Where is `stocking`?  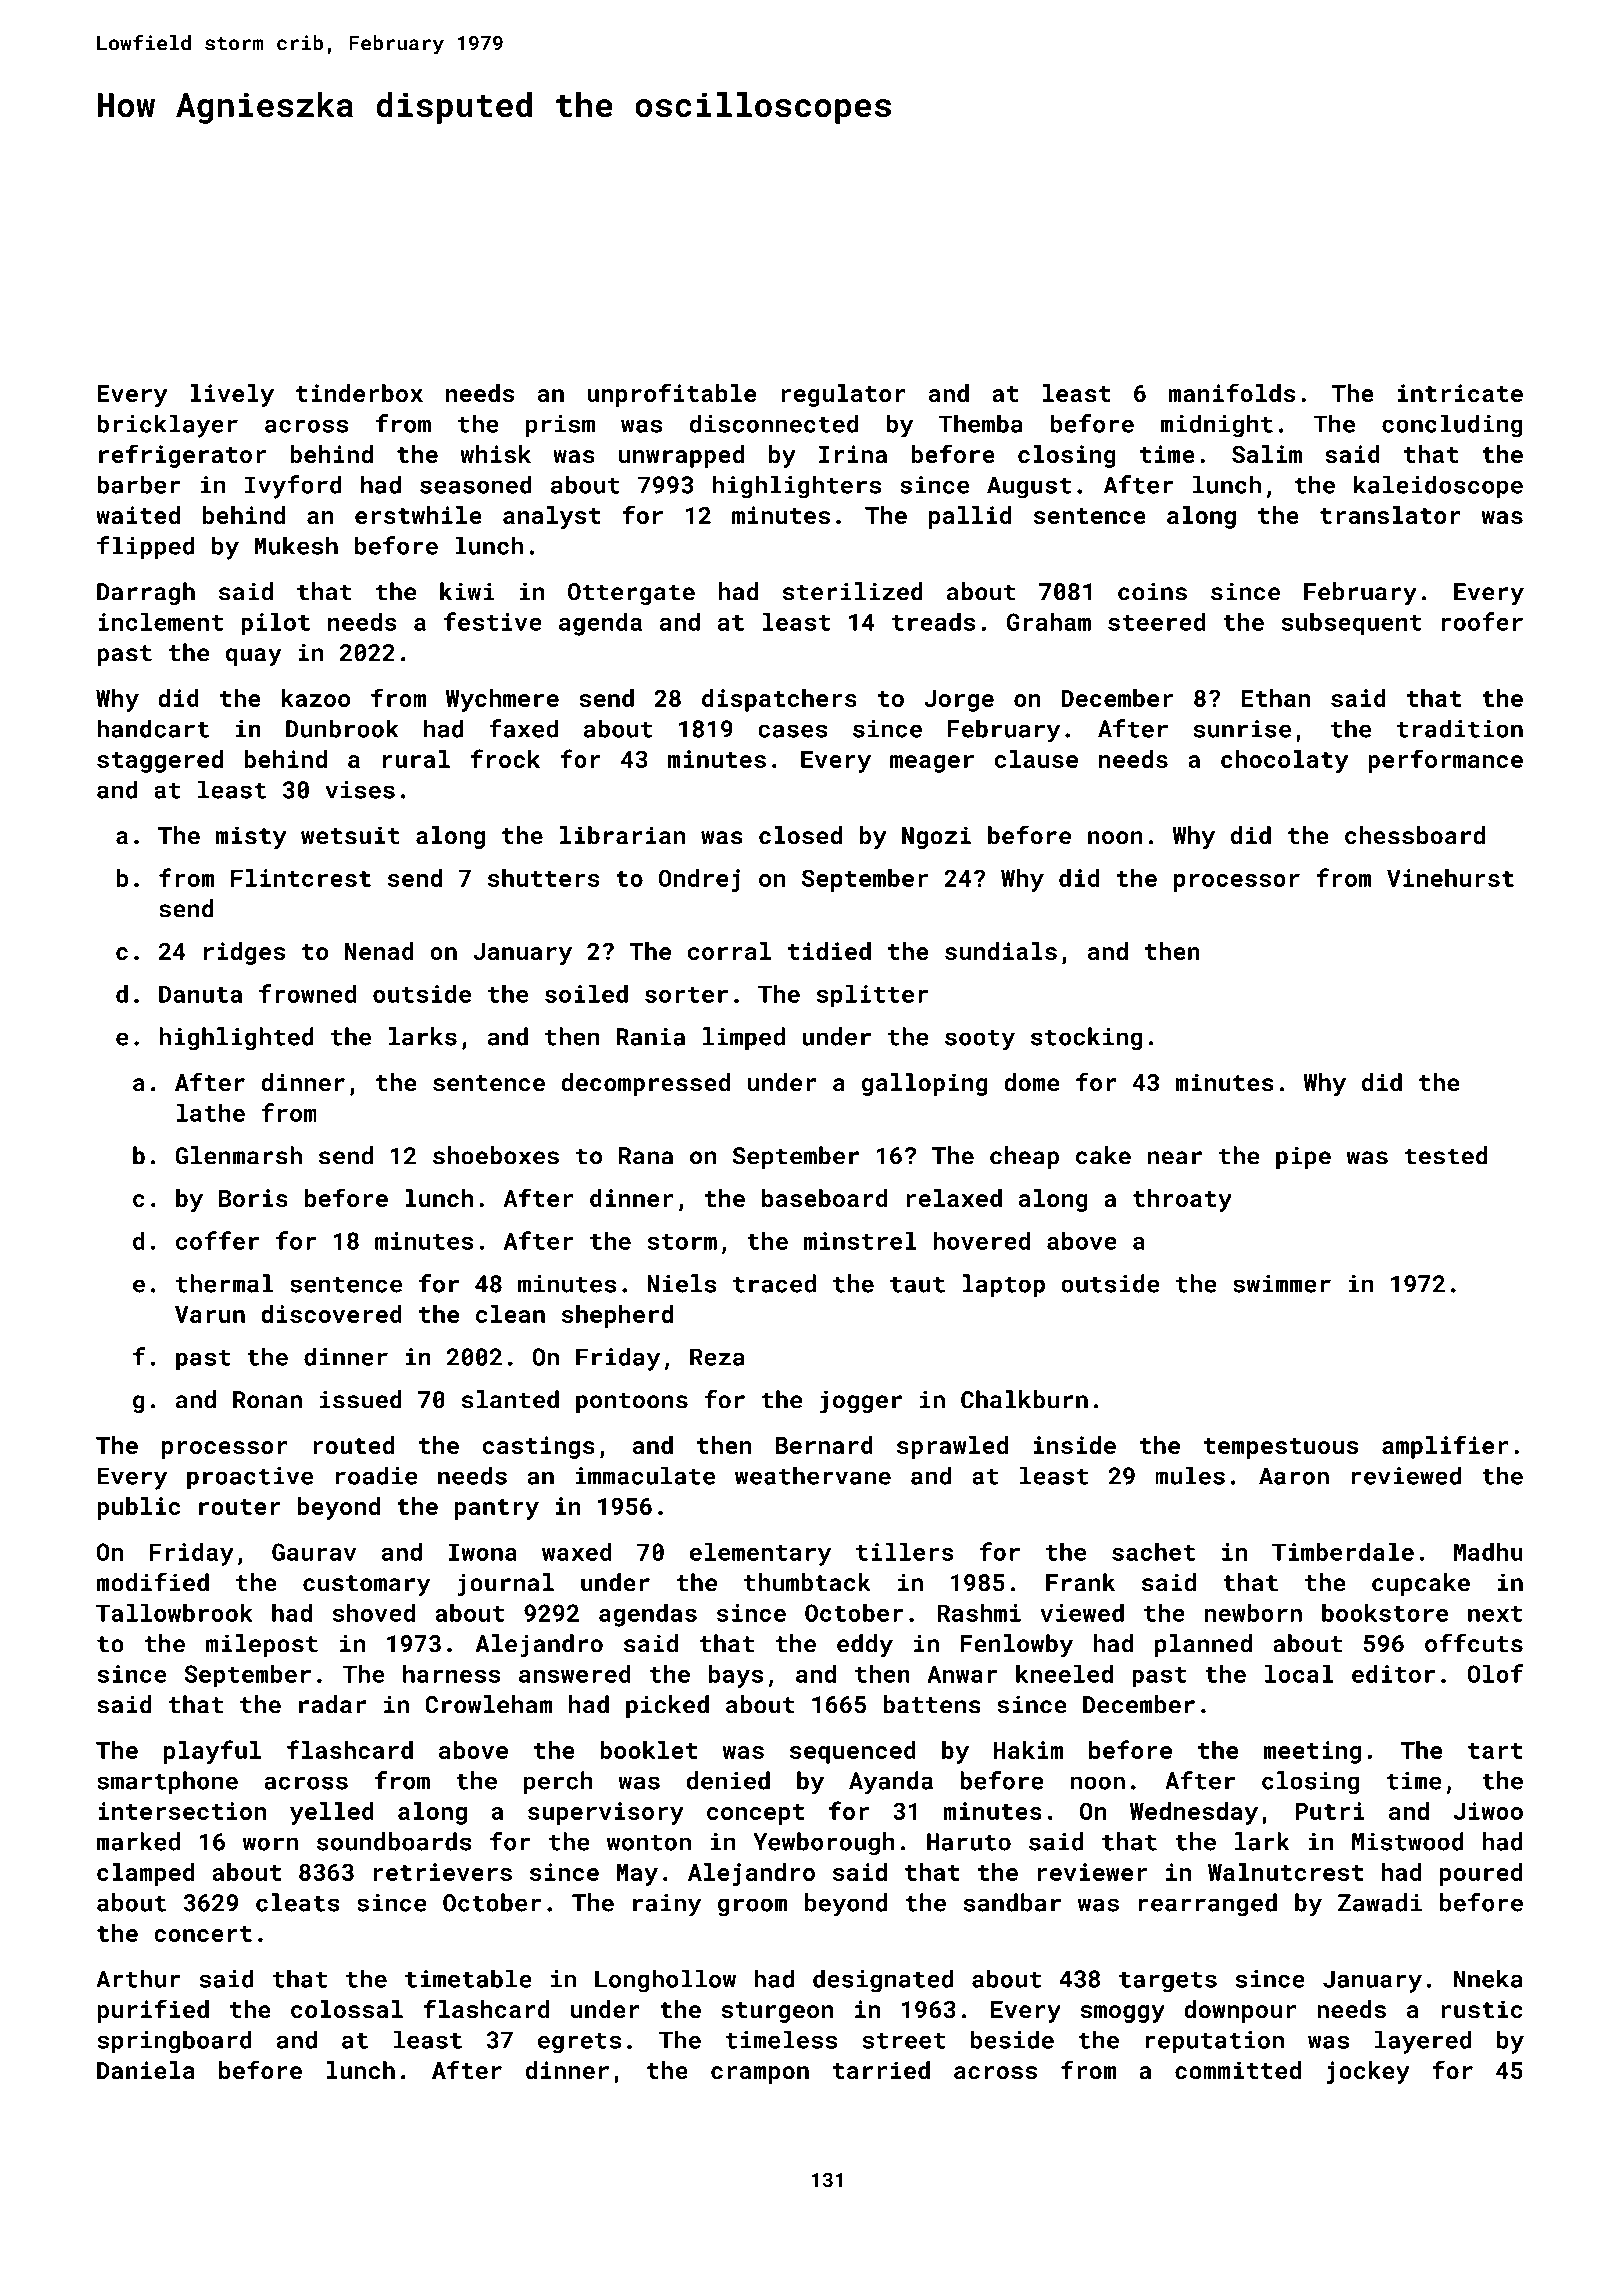
stocking is located at coordinates (1086, 1039).
